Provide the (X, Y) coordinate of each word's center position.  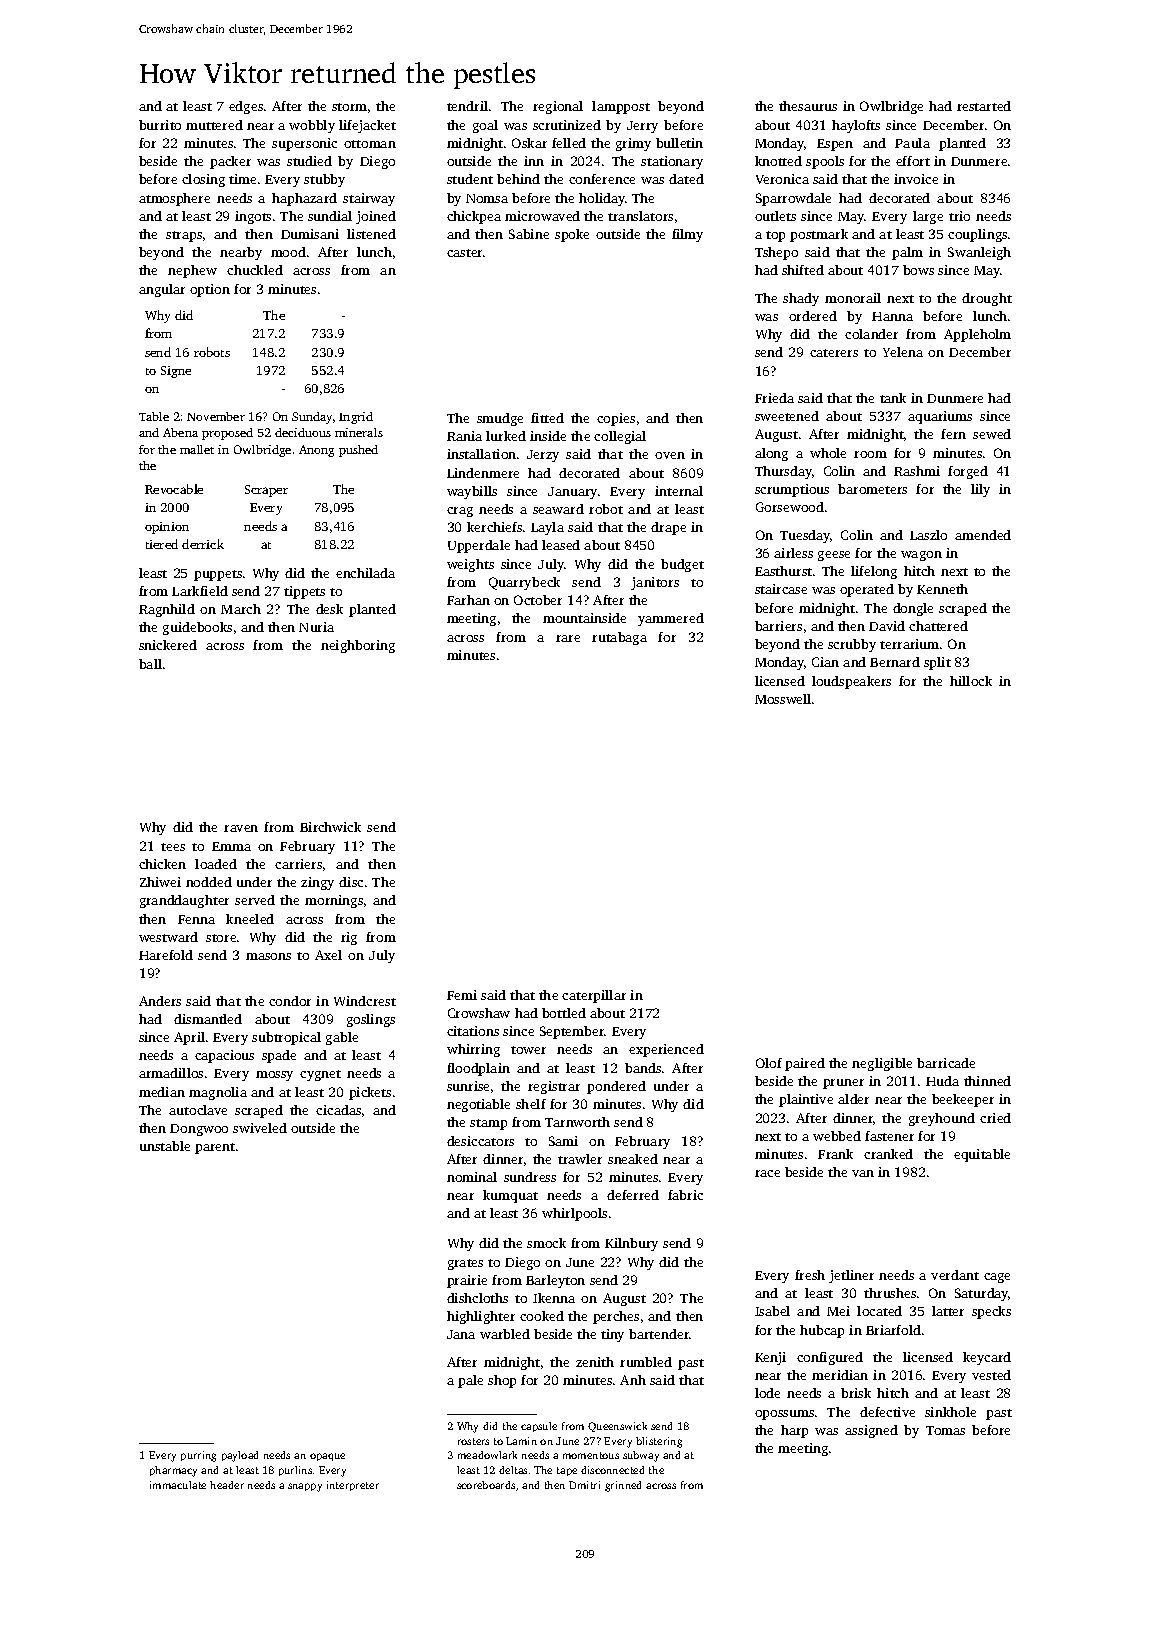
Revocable (174, 489)
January (572, 493)
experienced (666, 1050)
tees (173, 847)
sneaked (633, 1159)
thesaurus (808, 106)
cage (997, 1278)
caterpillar (594, 996)
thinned (987, 1081)
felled (569, 143)
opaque (327, 1457)
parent (215, 1148)
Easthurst (783, 571)
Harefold (166, 955)
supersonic (304, 144)
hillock (971, 681)
